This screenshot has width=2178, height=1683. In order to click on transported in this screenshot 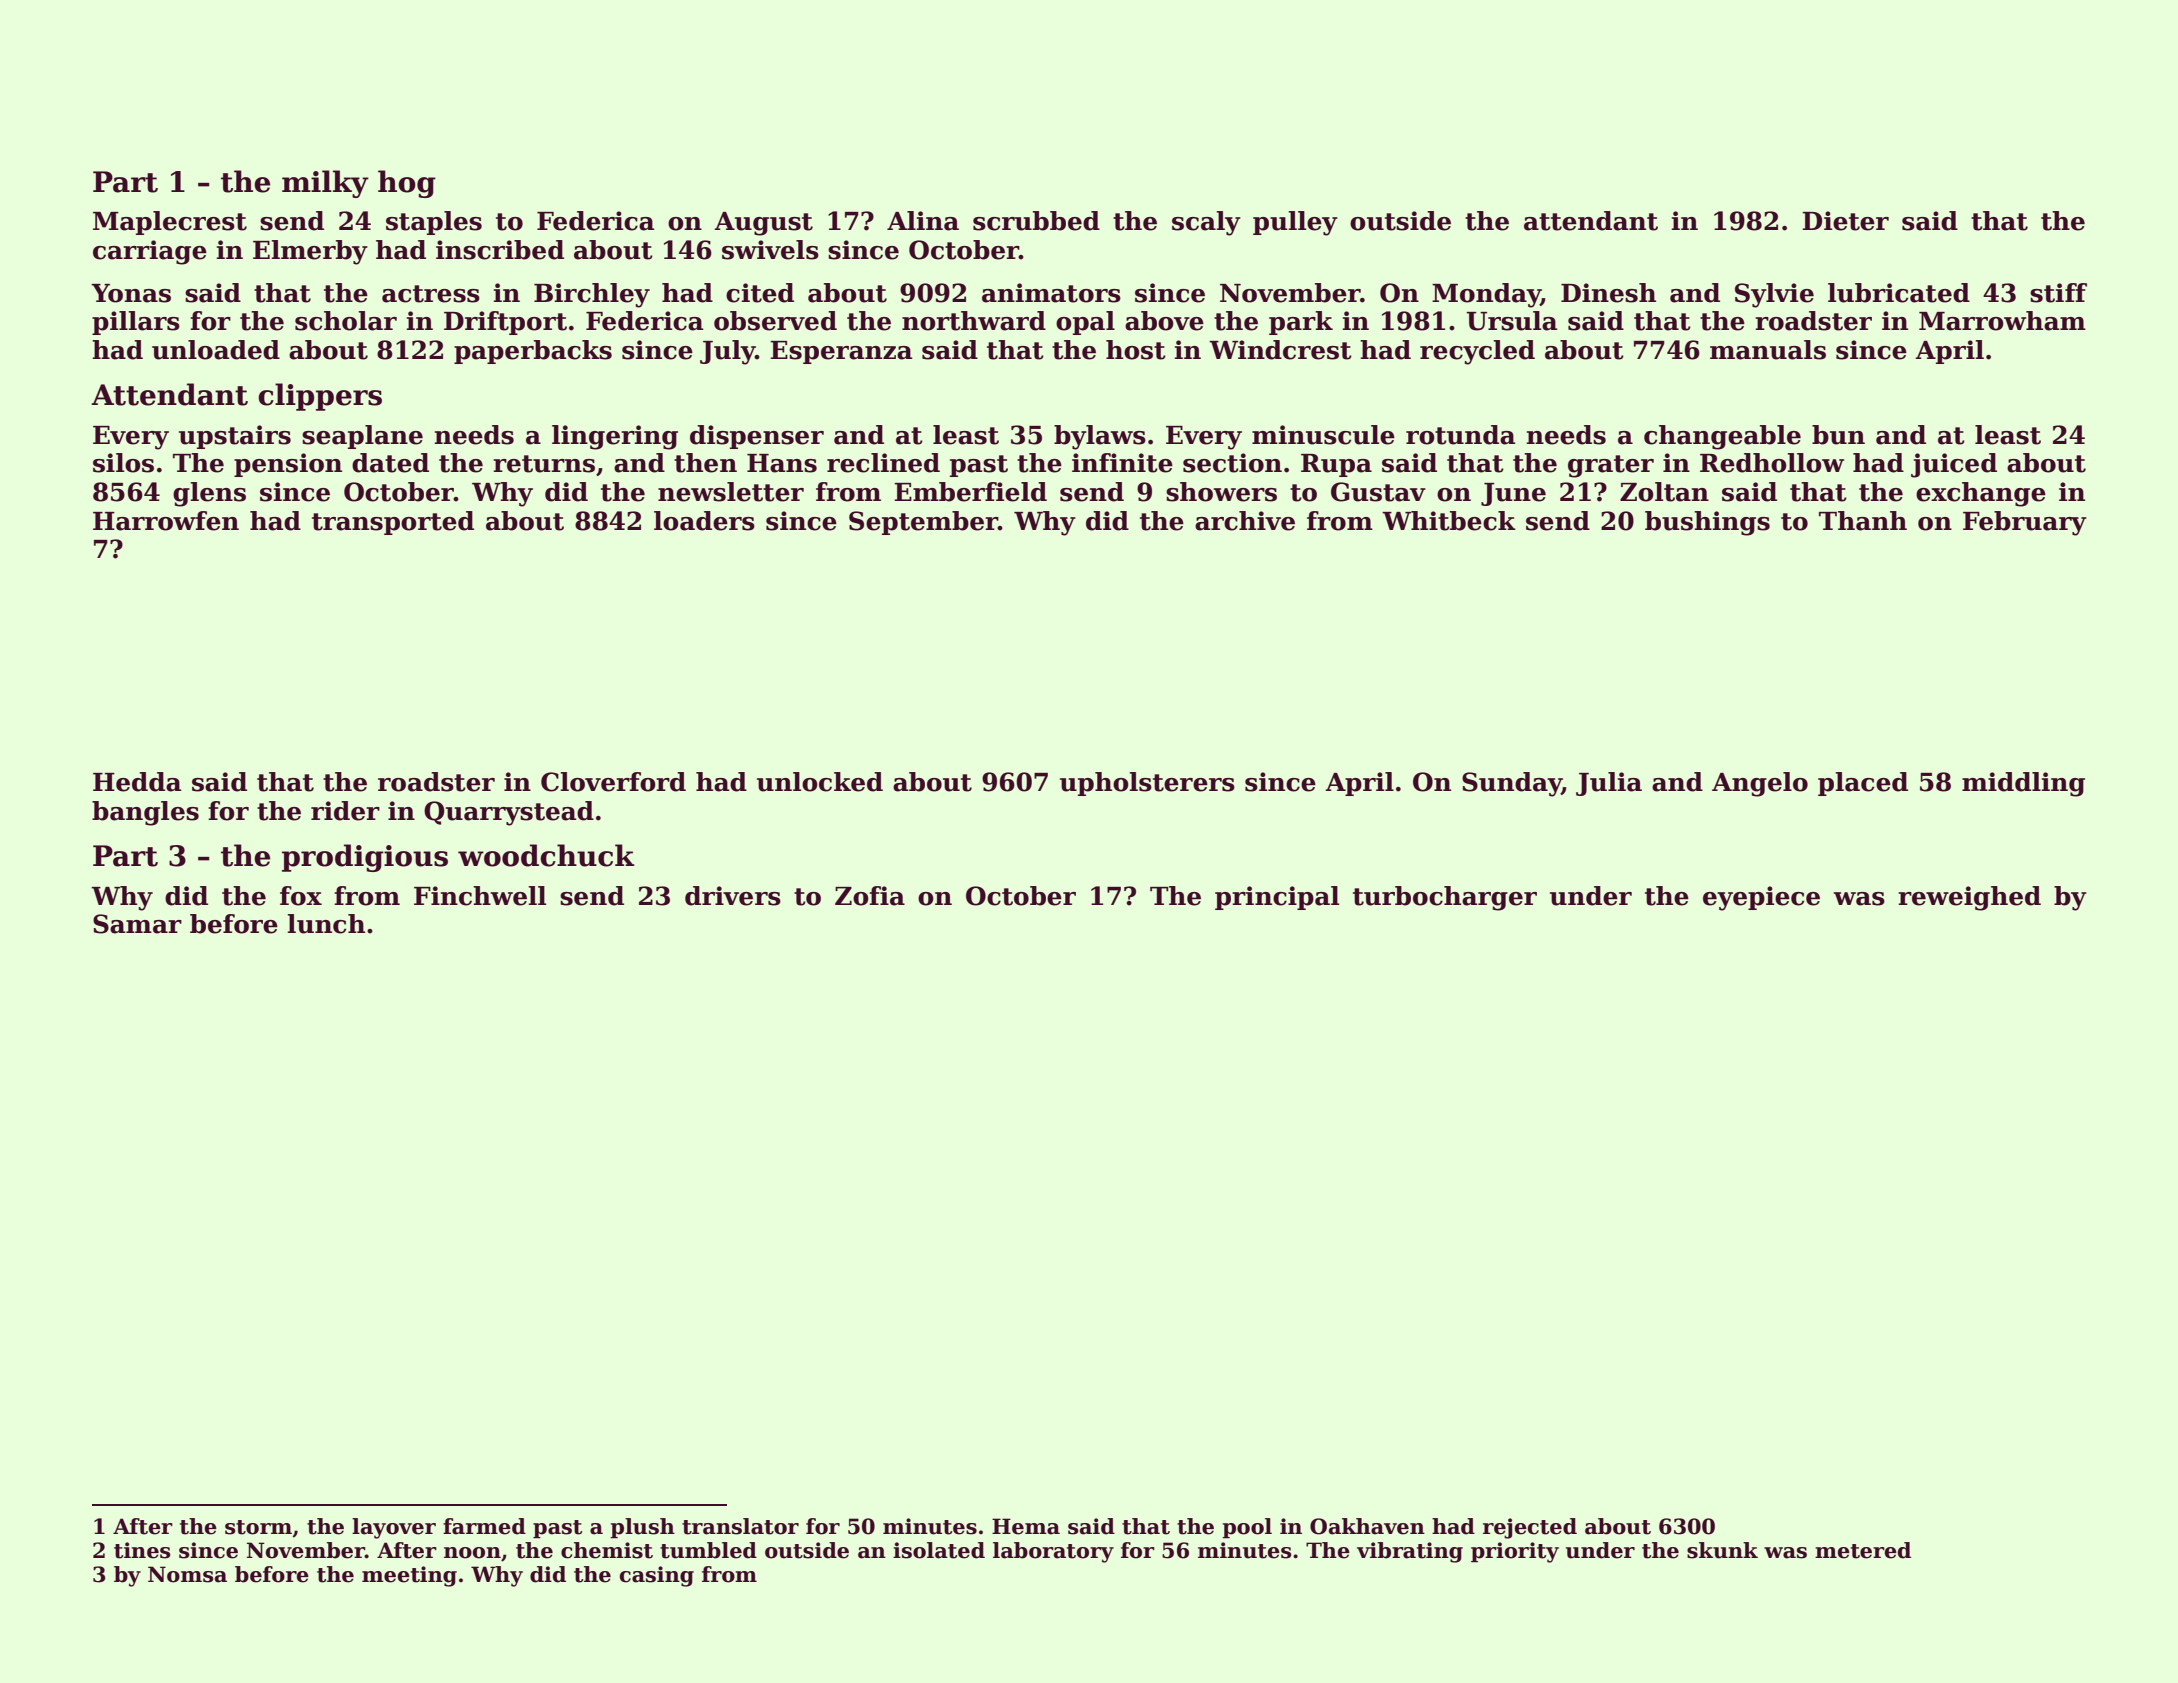, I will do `click(393, 523)`.
